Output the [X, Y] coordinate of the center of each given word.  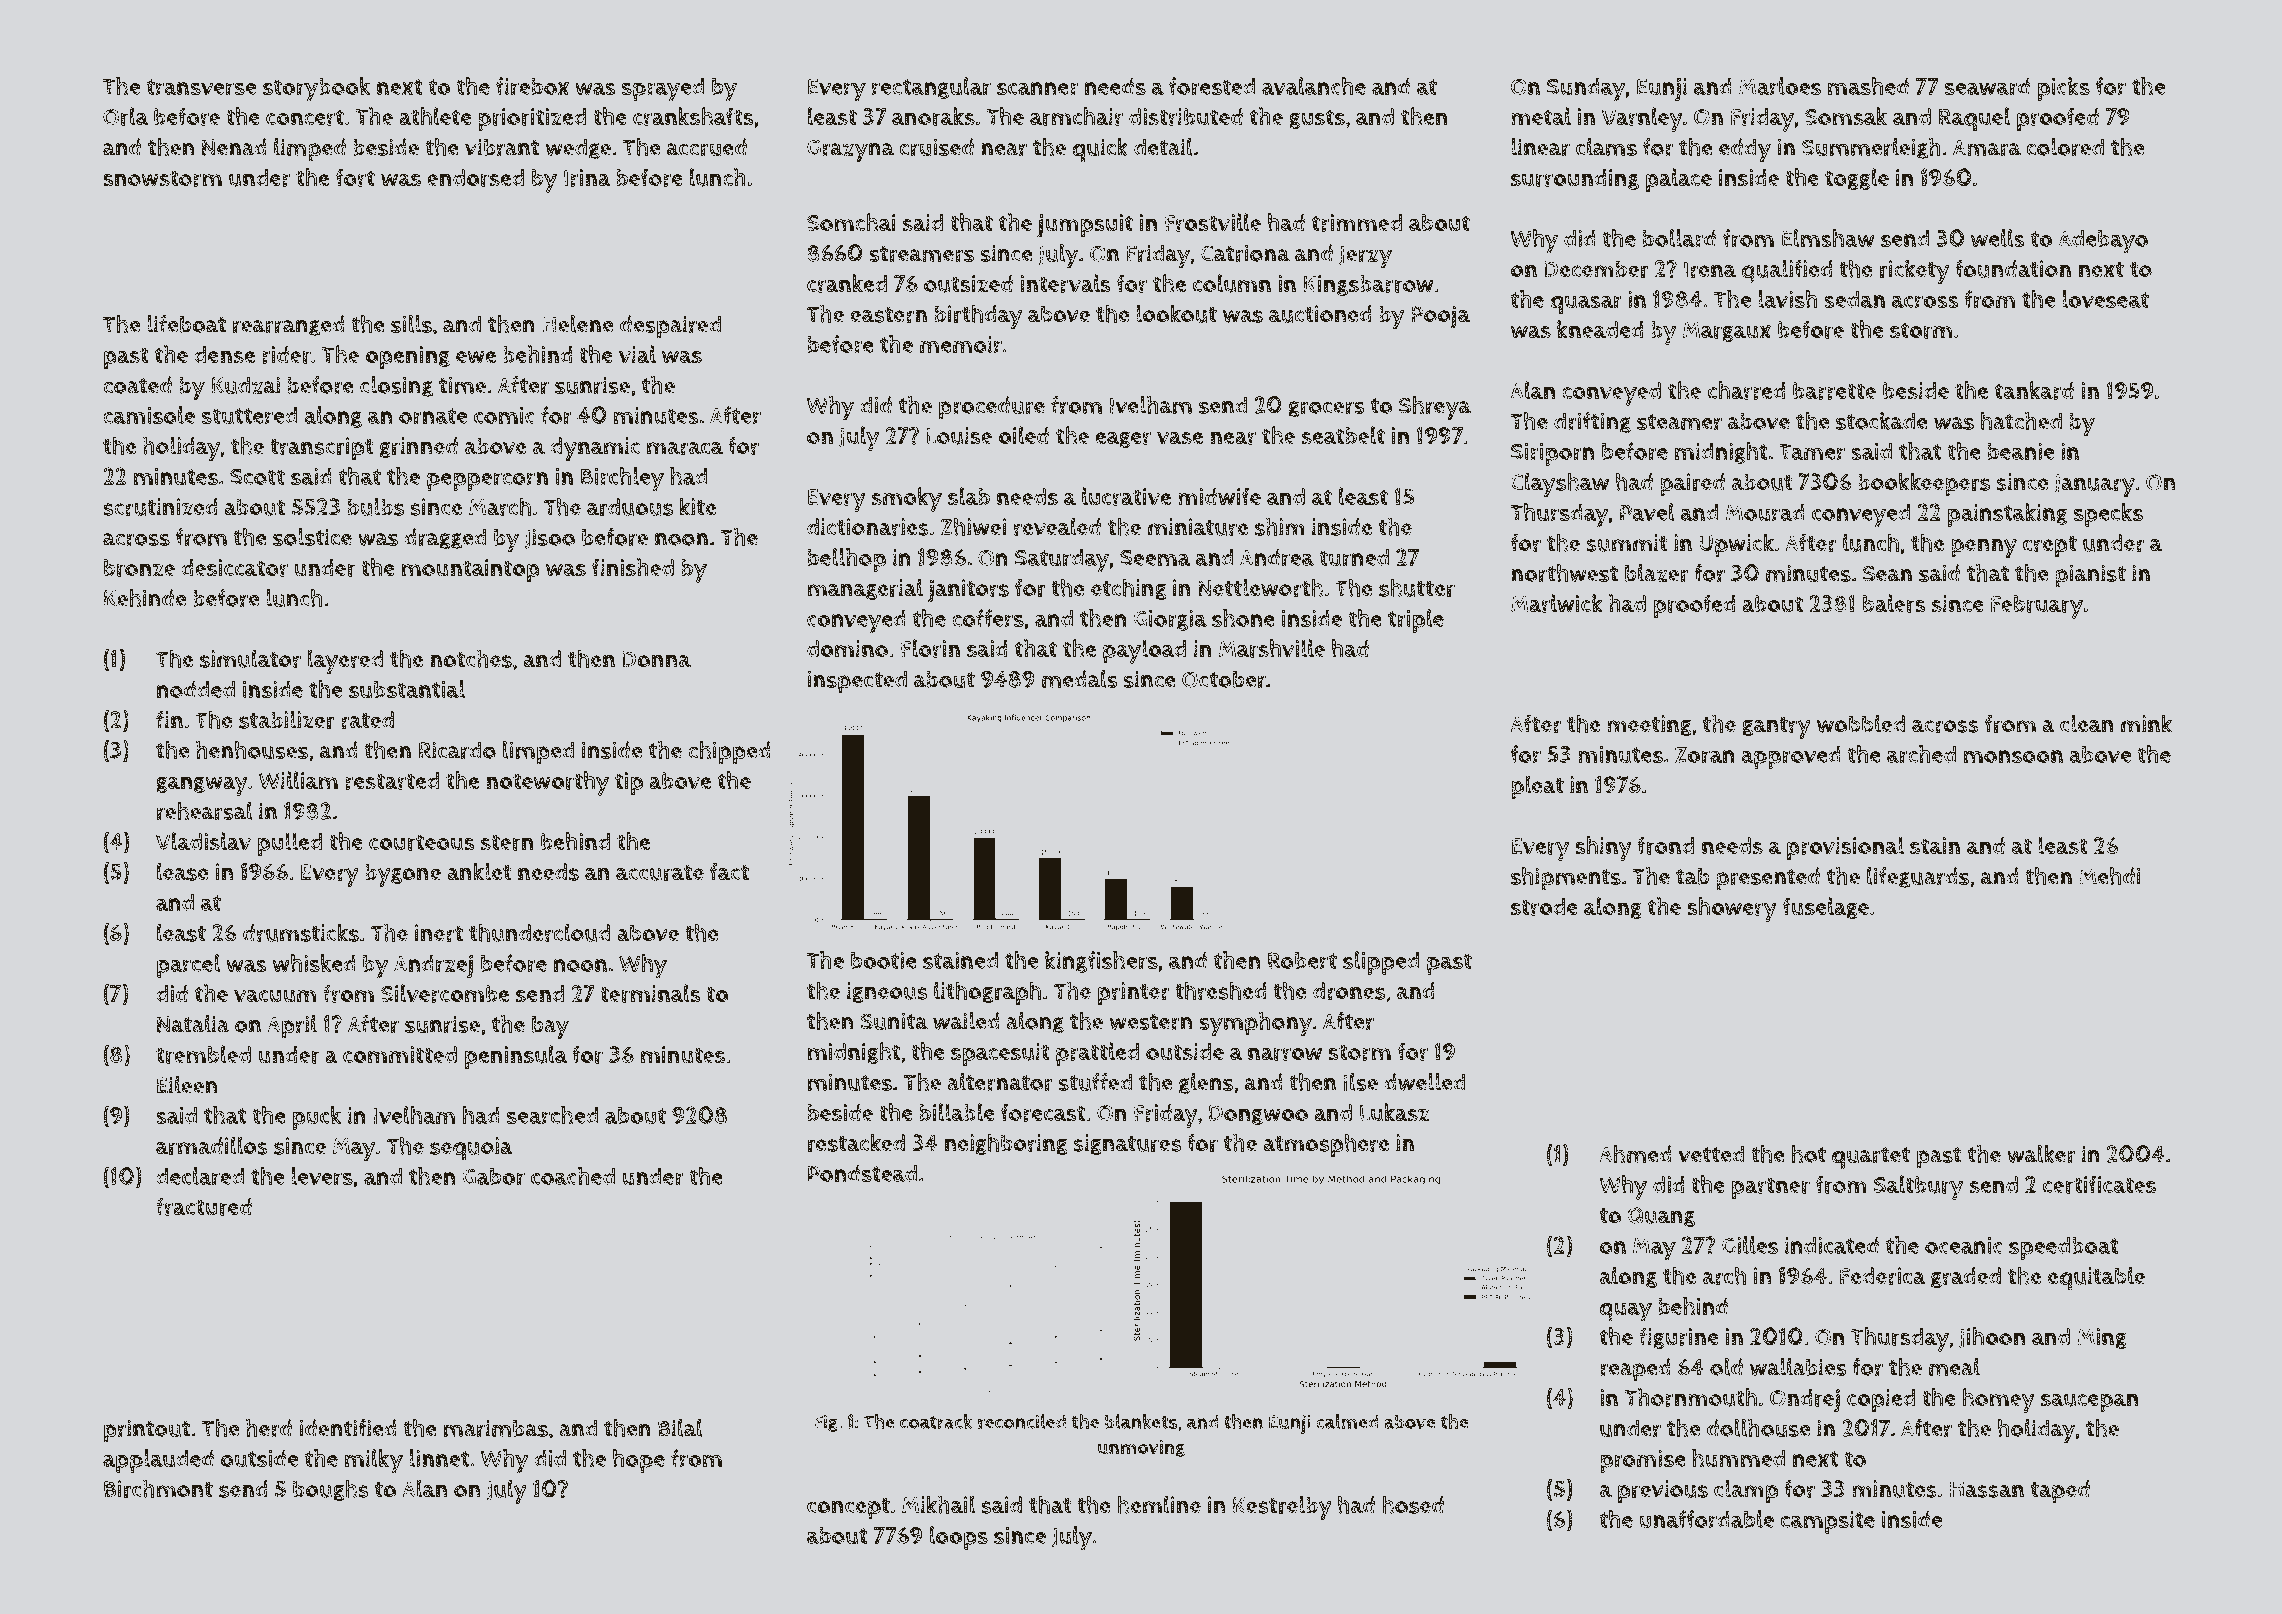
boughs [330, 1490]
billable [957, 1112]
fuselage [1826, 908]
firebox [532, 86]
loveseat [2105, 299]
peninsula [516, 1057]
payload [1144, 651]
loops [959, 1538]
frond [1665, 845]
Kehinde [145, 598]
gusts [1317, 119]
